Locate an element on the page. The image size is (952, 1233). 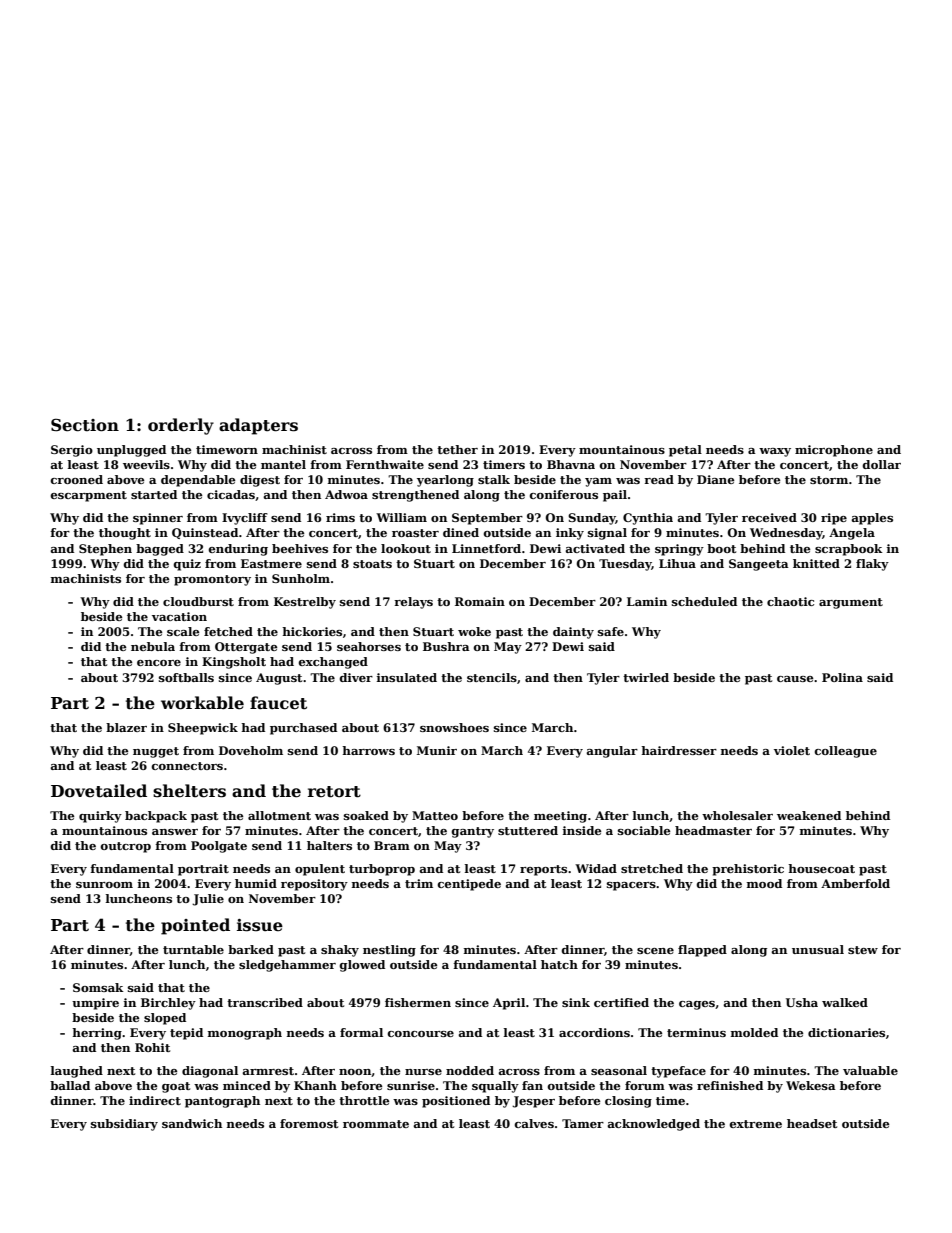
headset is located at coordinates (812, 1123).
